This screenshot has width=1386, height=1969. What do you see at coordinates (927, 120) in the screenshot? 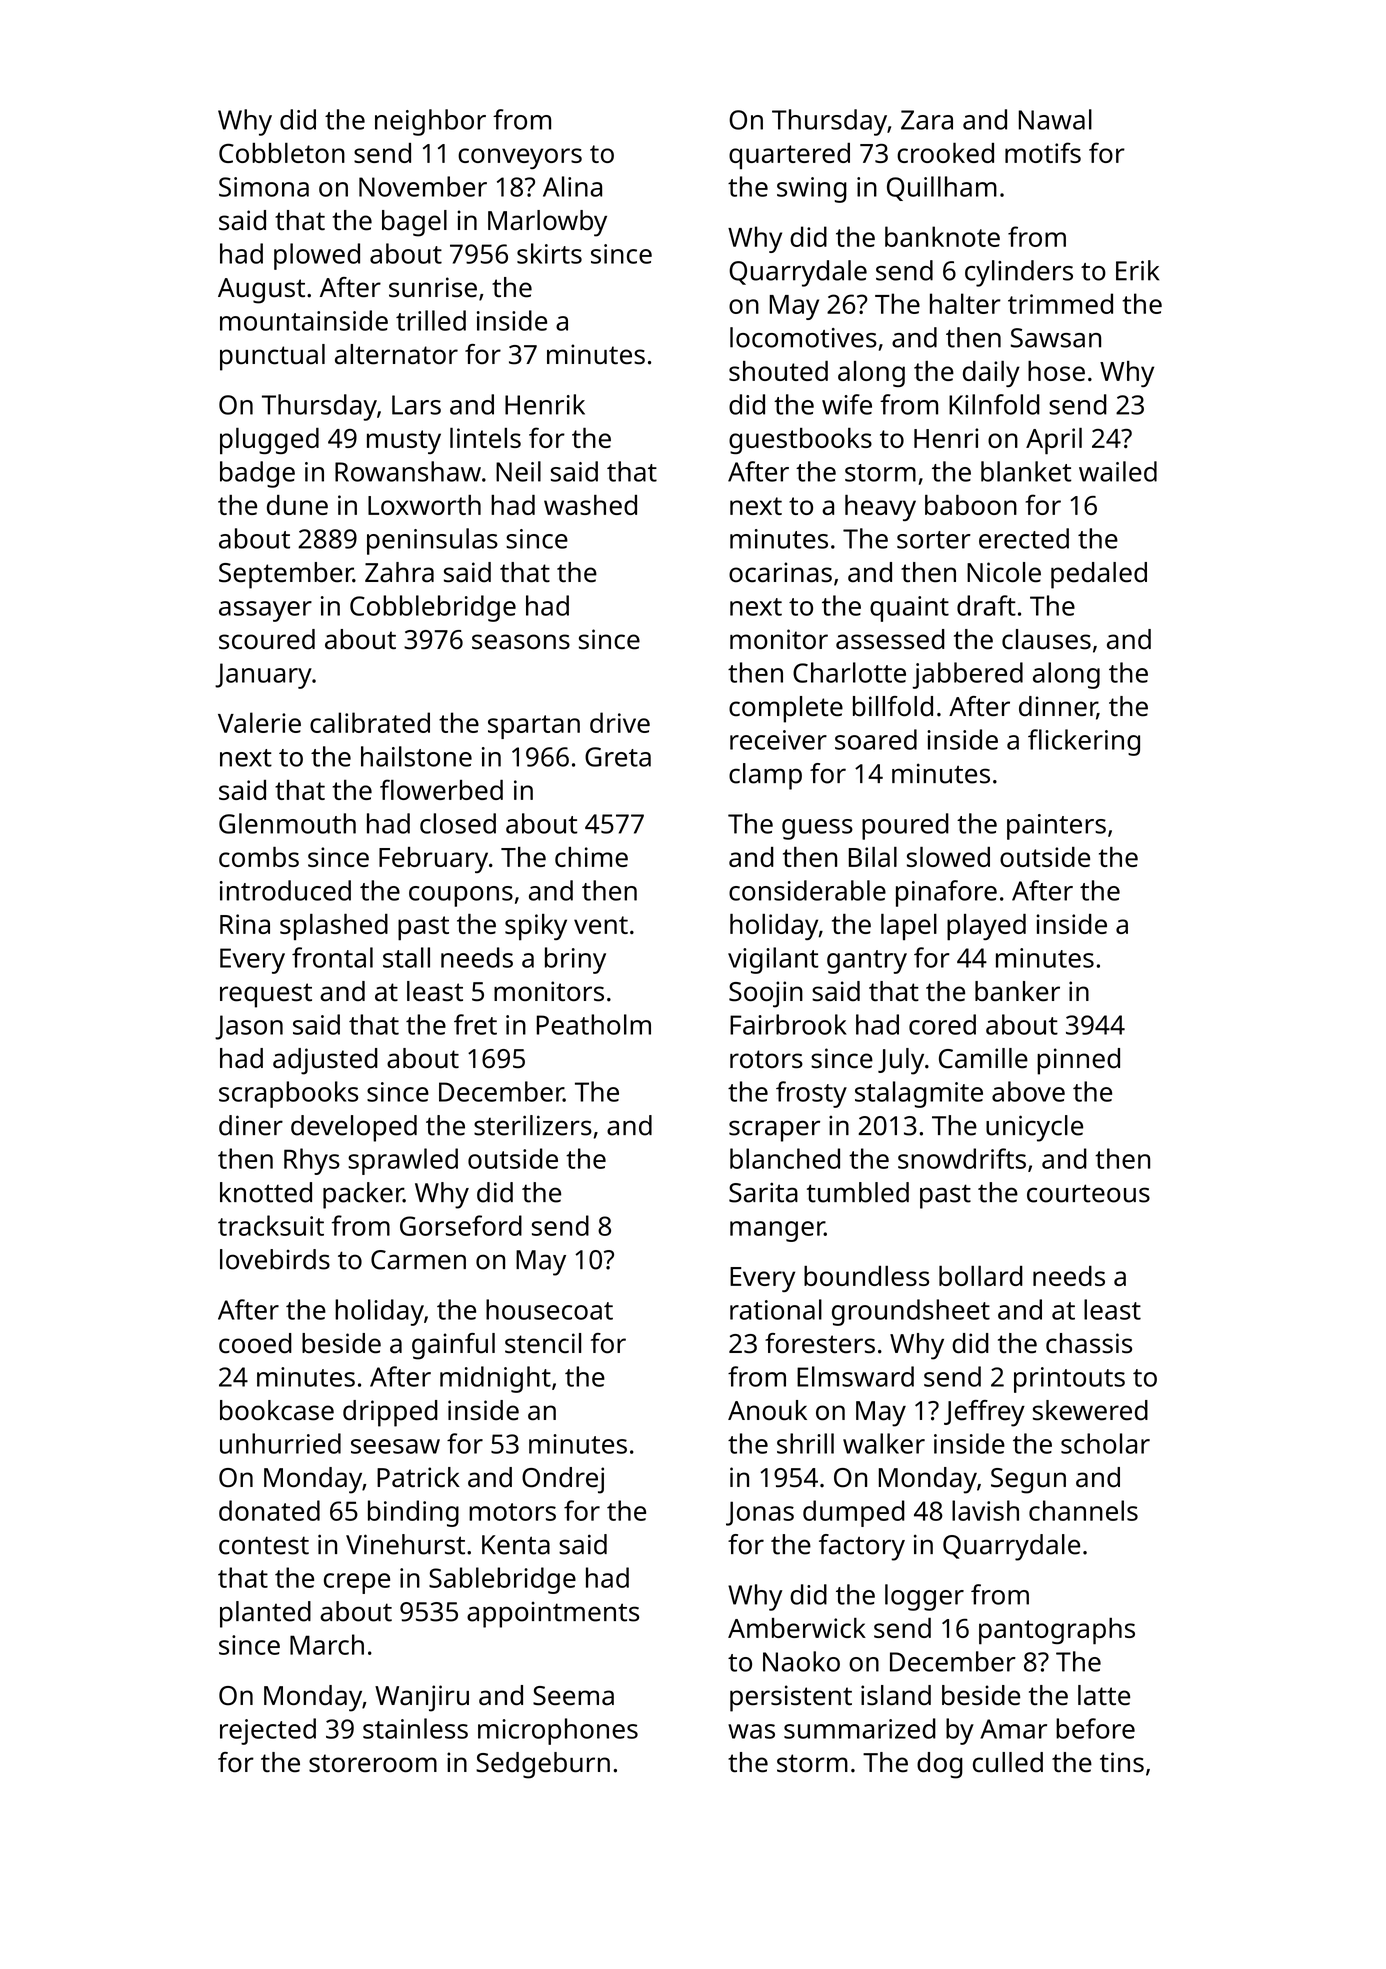
I see `Zara` at bounding box center [927, 120].
